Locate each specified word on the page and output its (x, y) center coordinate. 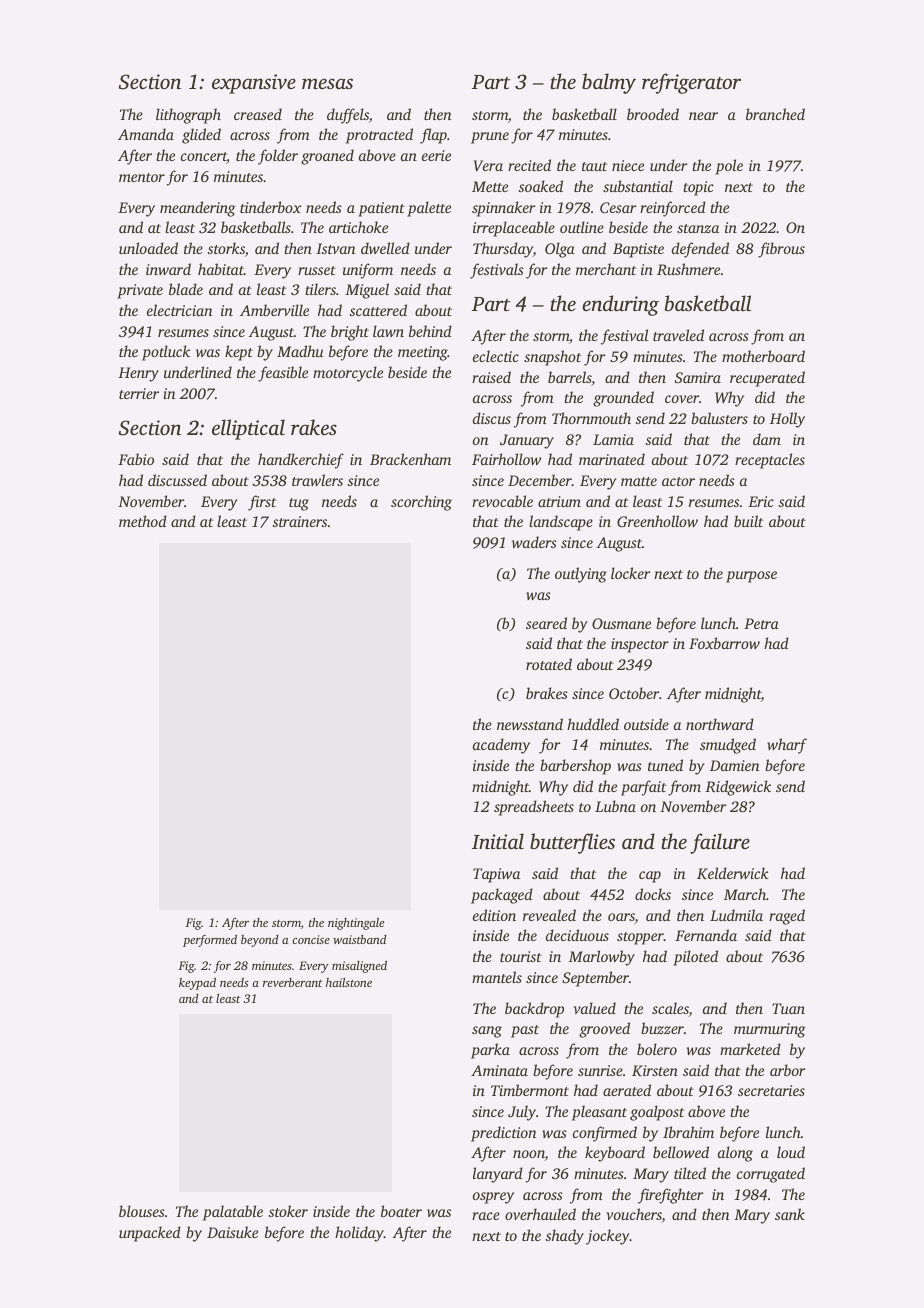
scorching (421, 503)
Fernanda (706, 935)
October (634, 693)
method (143, 521)
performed (210, 941)
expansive (254, 84)
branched (775, 114)
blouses (142, 1211)
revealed (549, 915)
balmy (609, 83)
